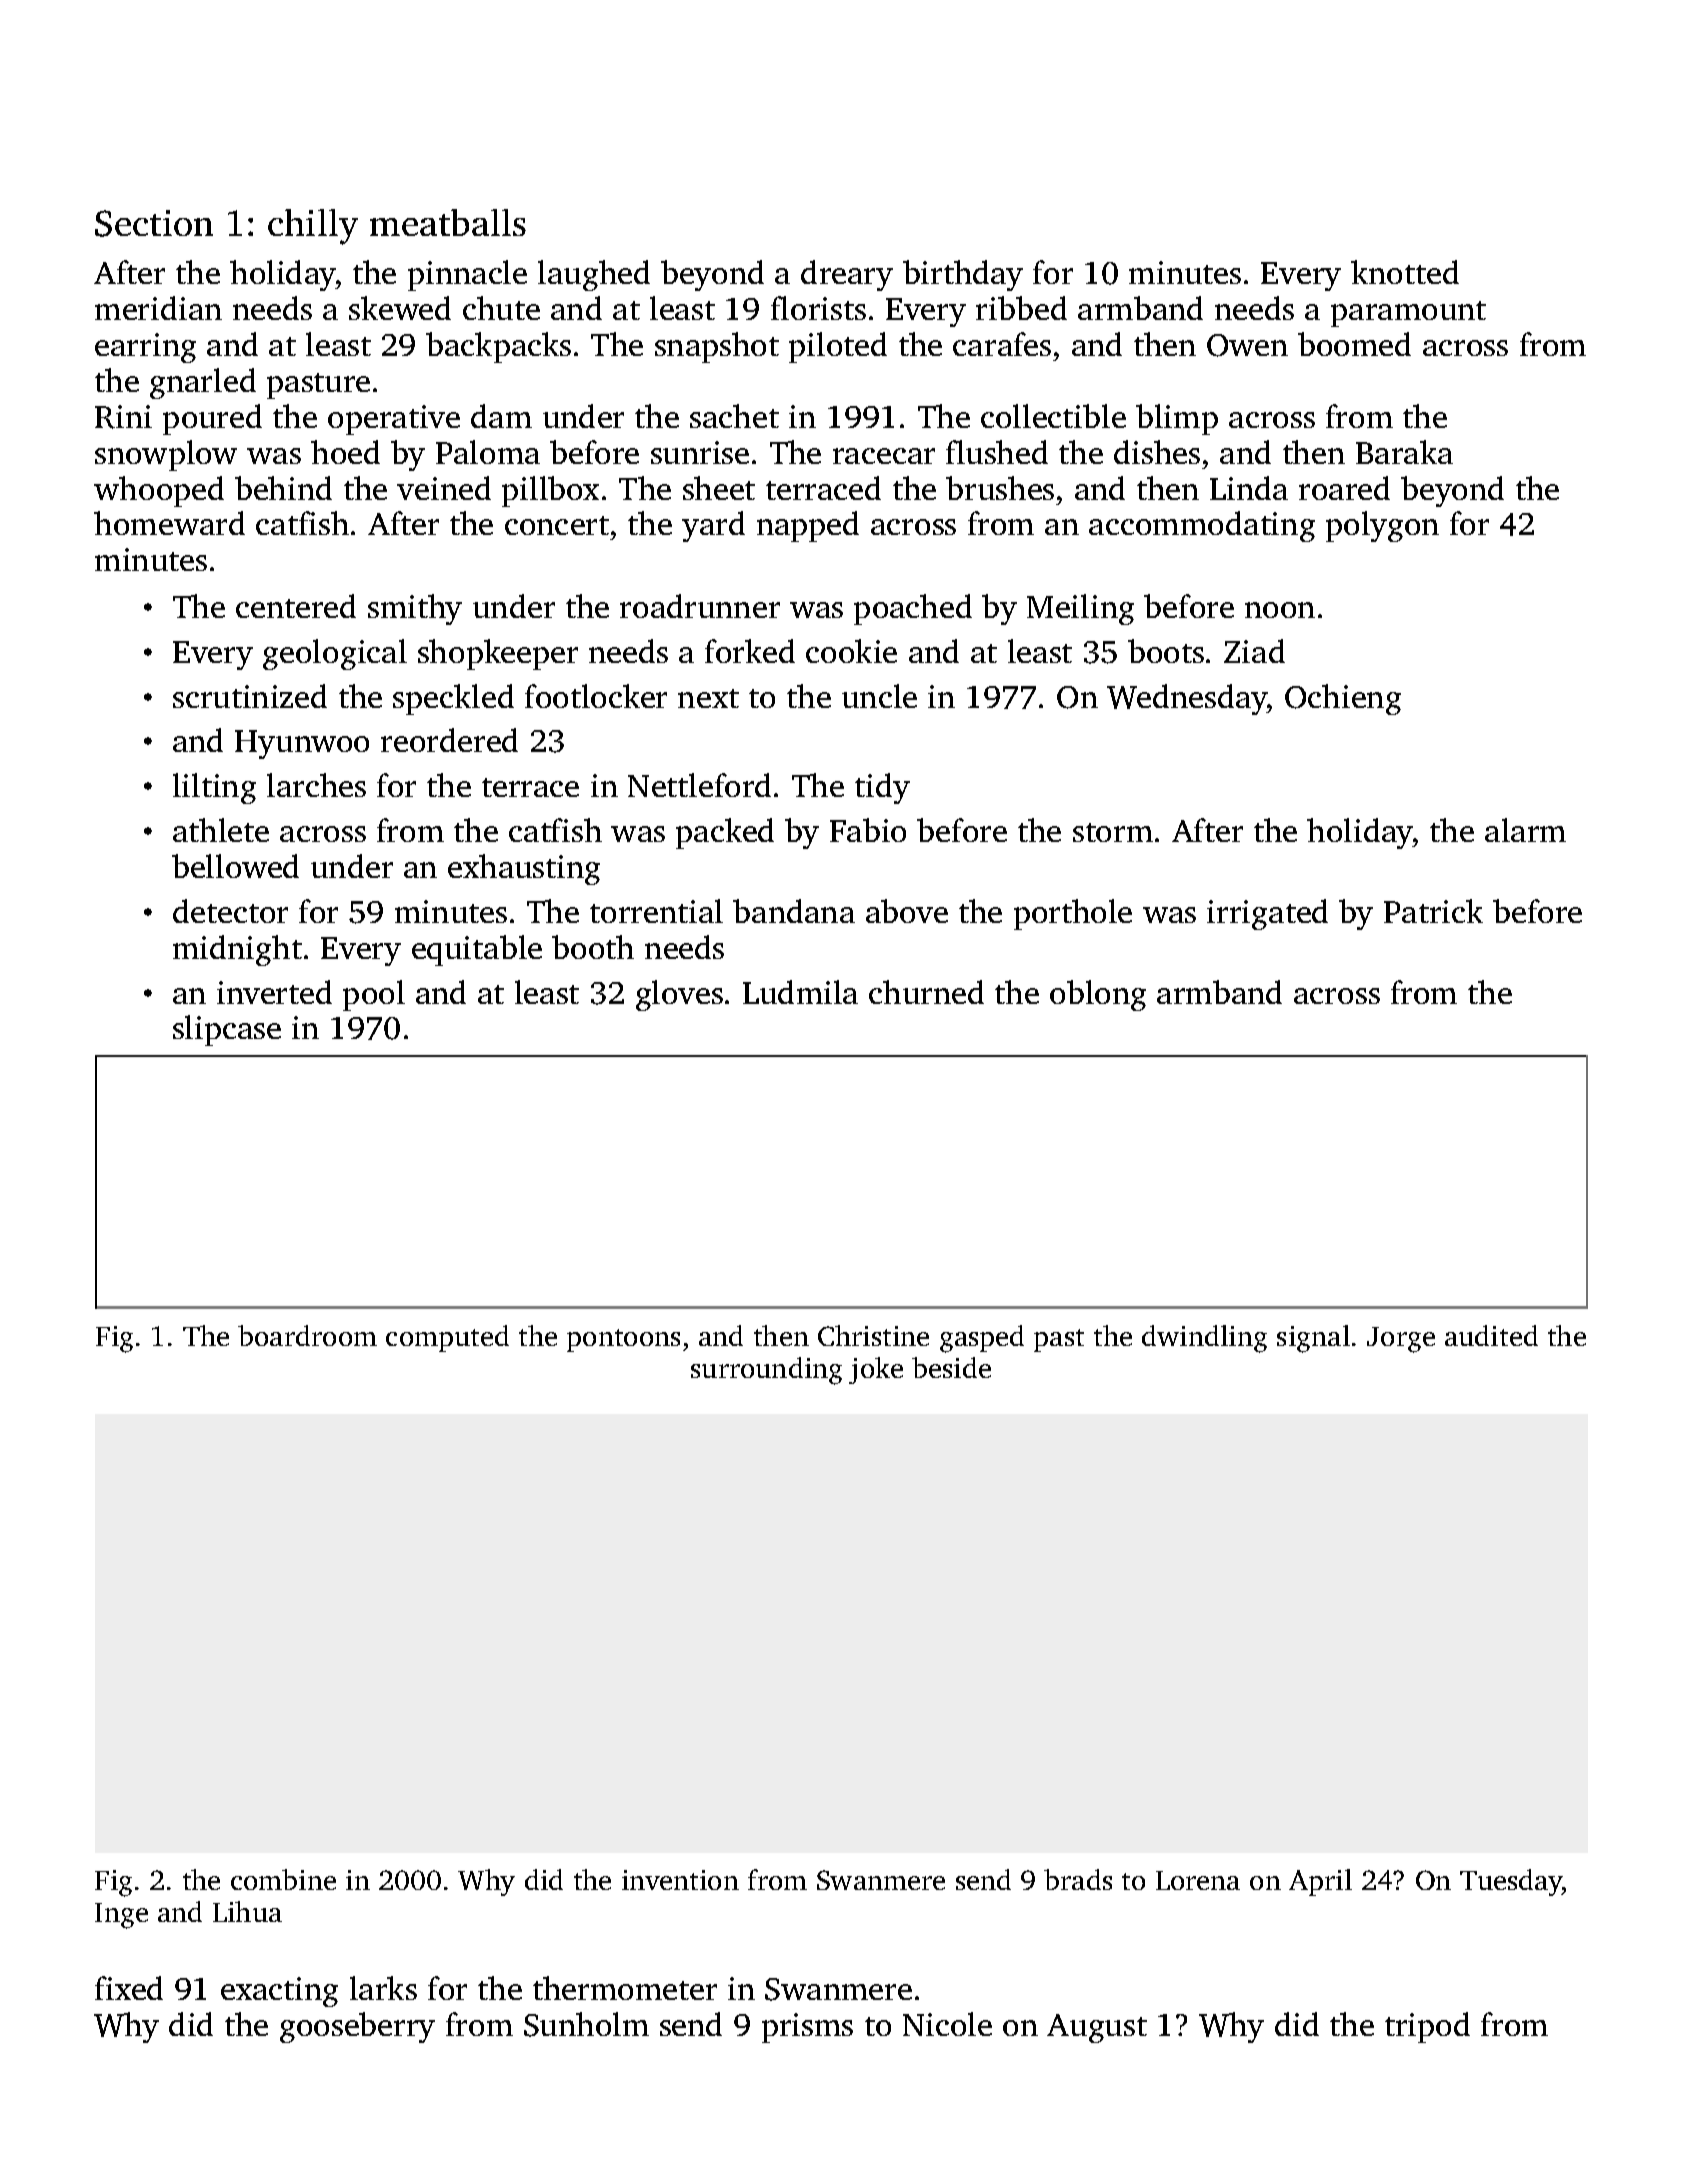 This screenshot has width=1683, height=2178. I want to click on florists, so click(818, 308).
